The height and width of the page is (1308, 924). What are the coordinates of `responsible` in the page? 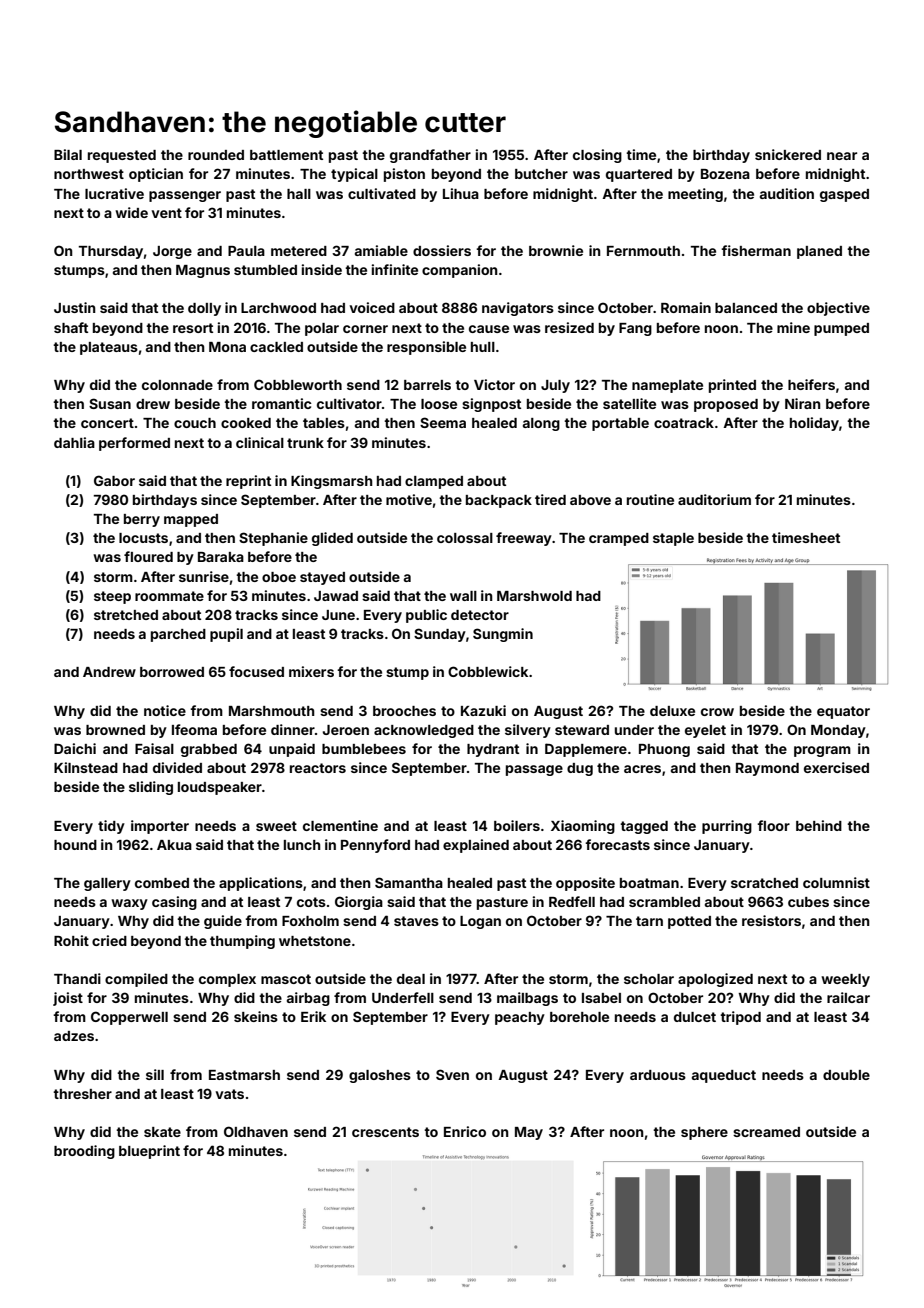 It's located at (426, 348).
